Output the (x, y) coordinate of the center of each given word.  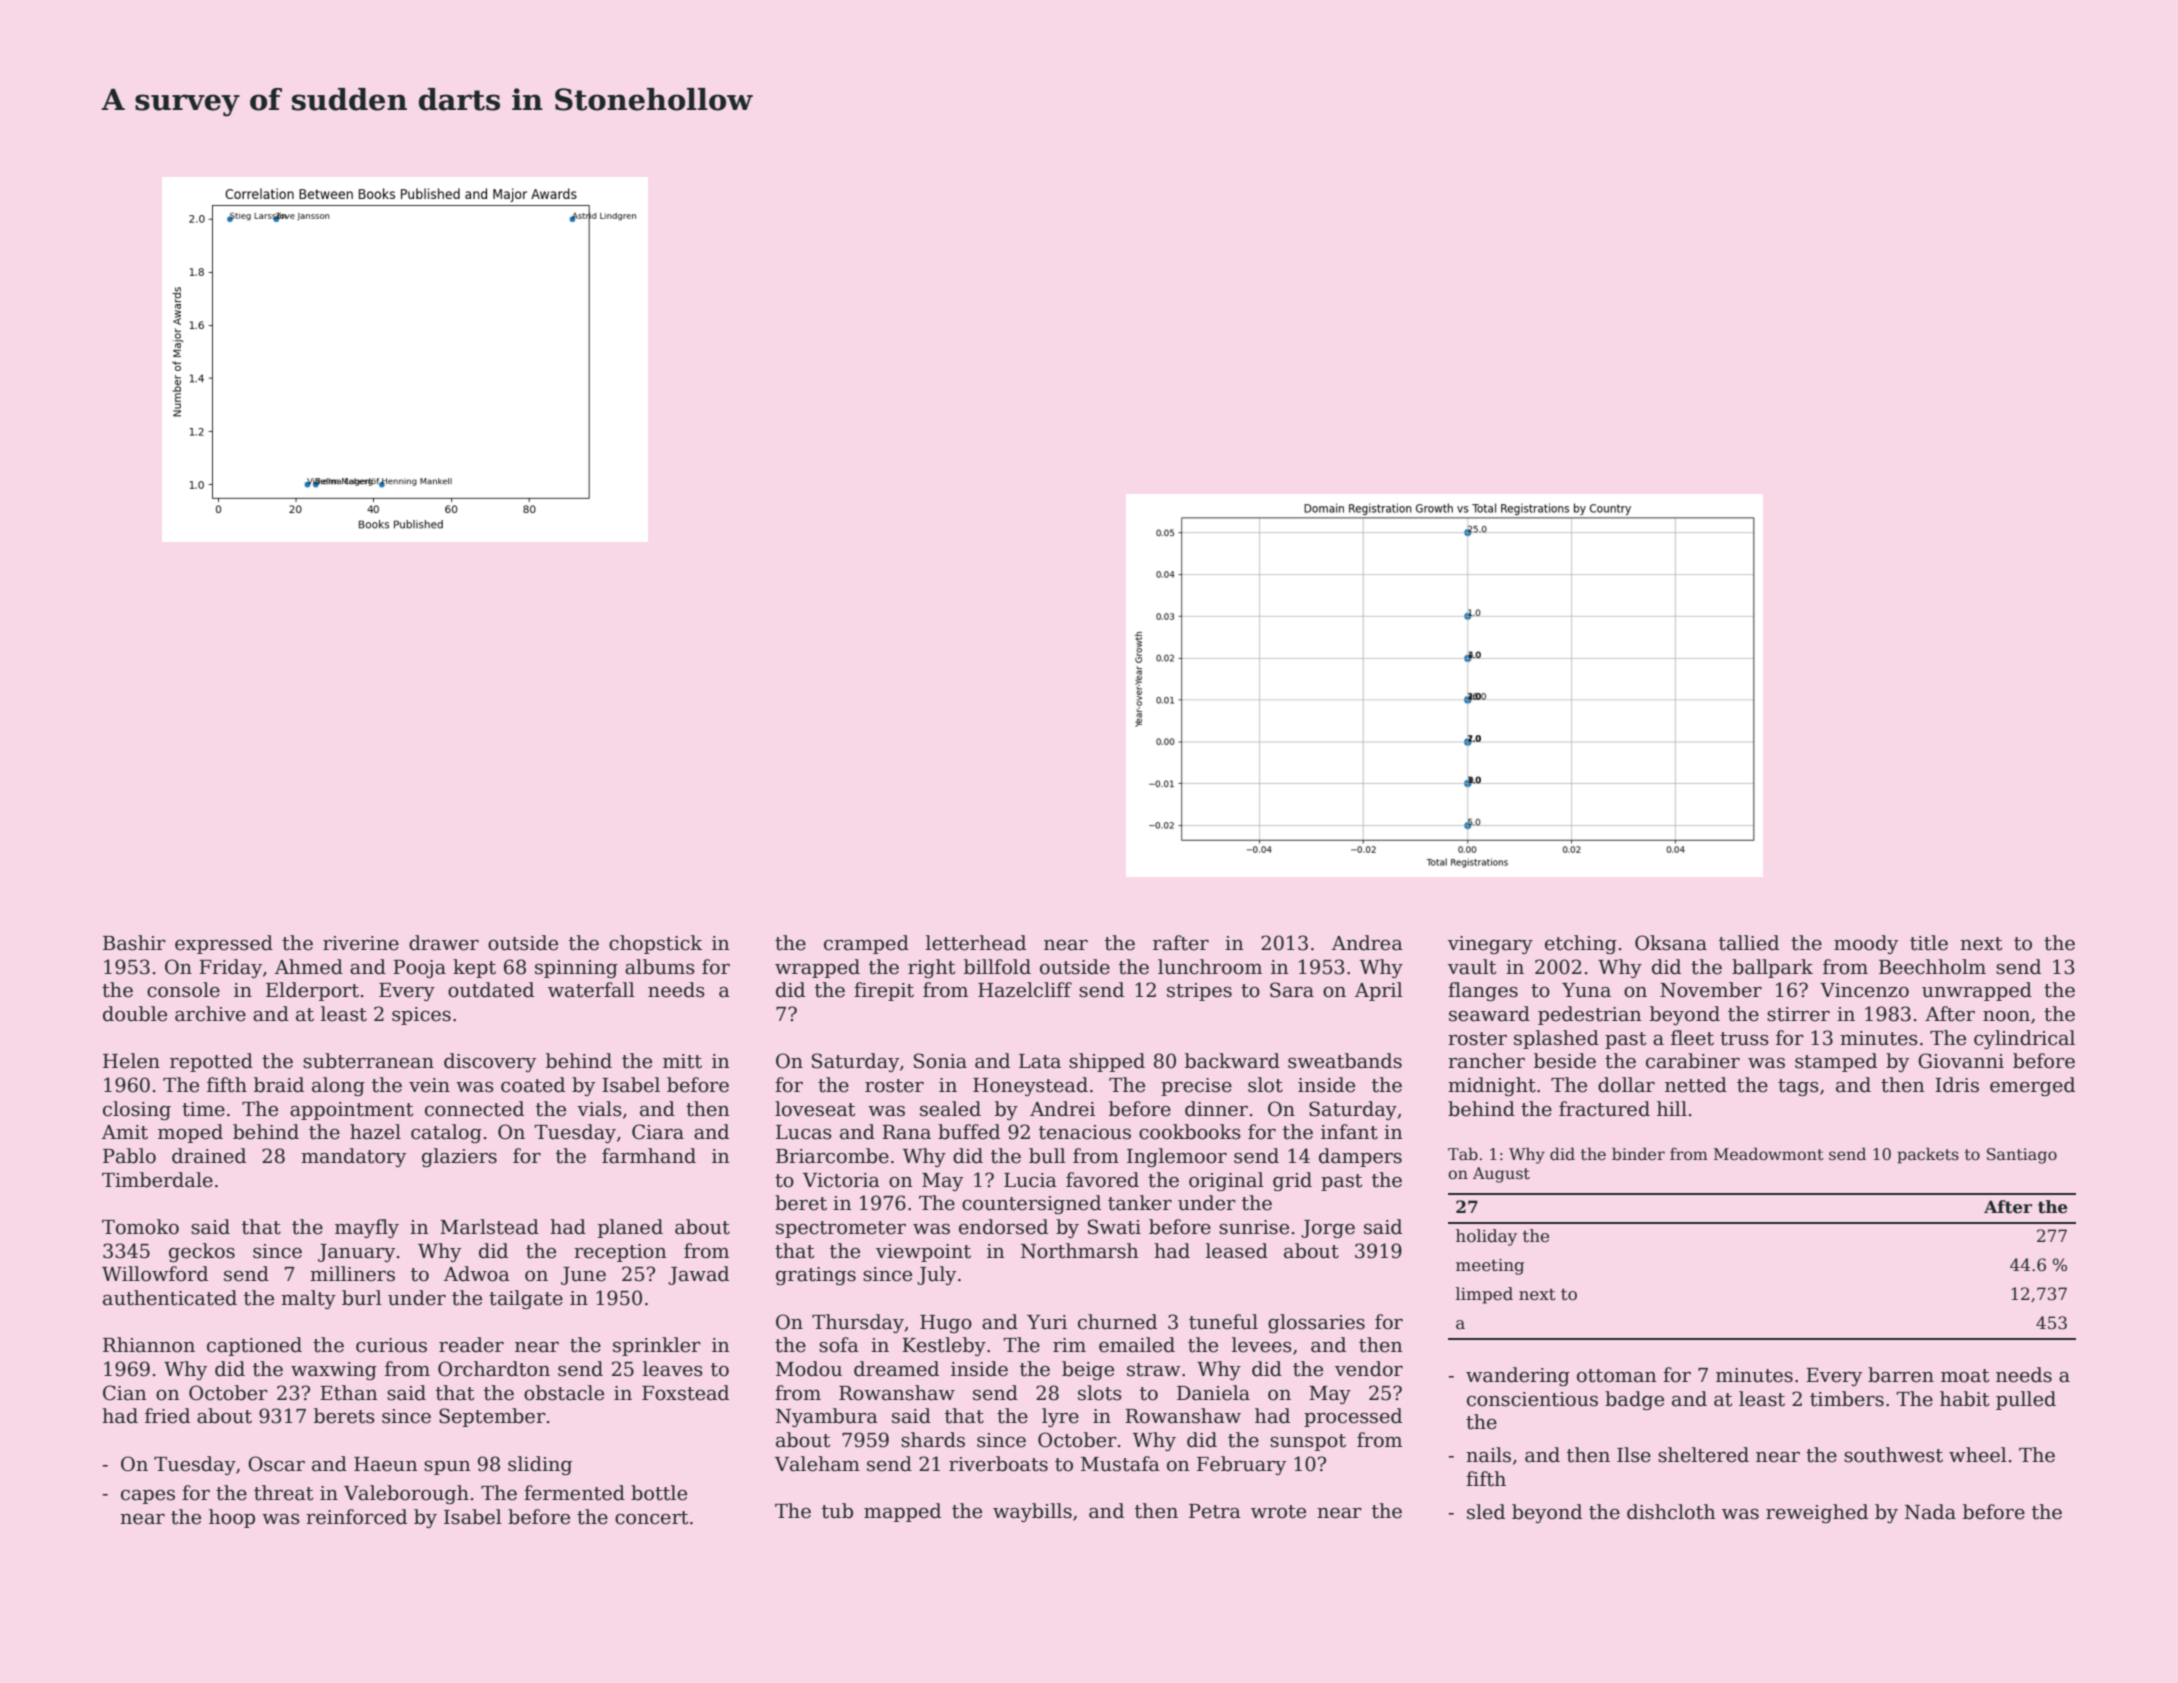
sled (1486, 1512)
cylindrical (2024, 1039)
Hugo (946, 1324)
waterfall (591, 990)
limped (1484, 1295)
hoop (232, 1518)
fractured (1604, 1109)
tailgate (526, 1299)
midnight (1492, 1086)
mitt (682, 1061)
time (203, 1109)
